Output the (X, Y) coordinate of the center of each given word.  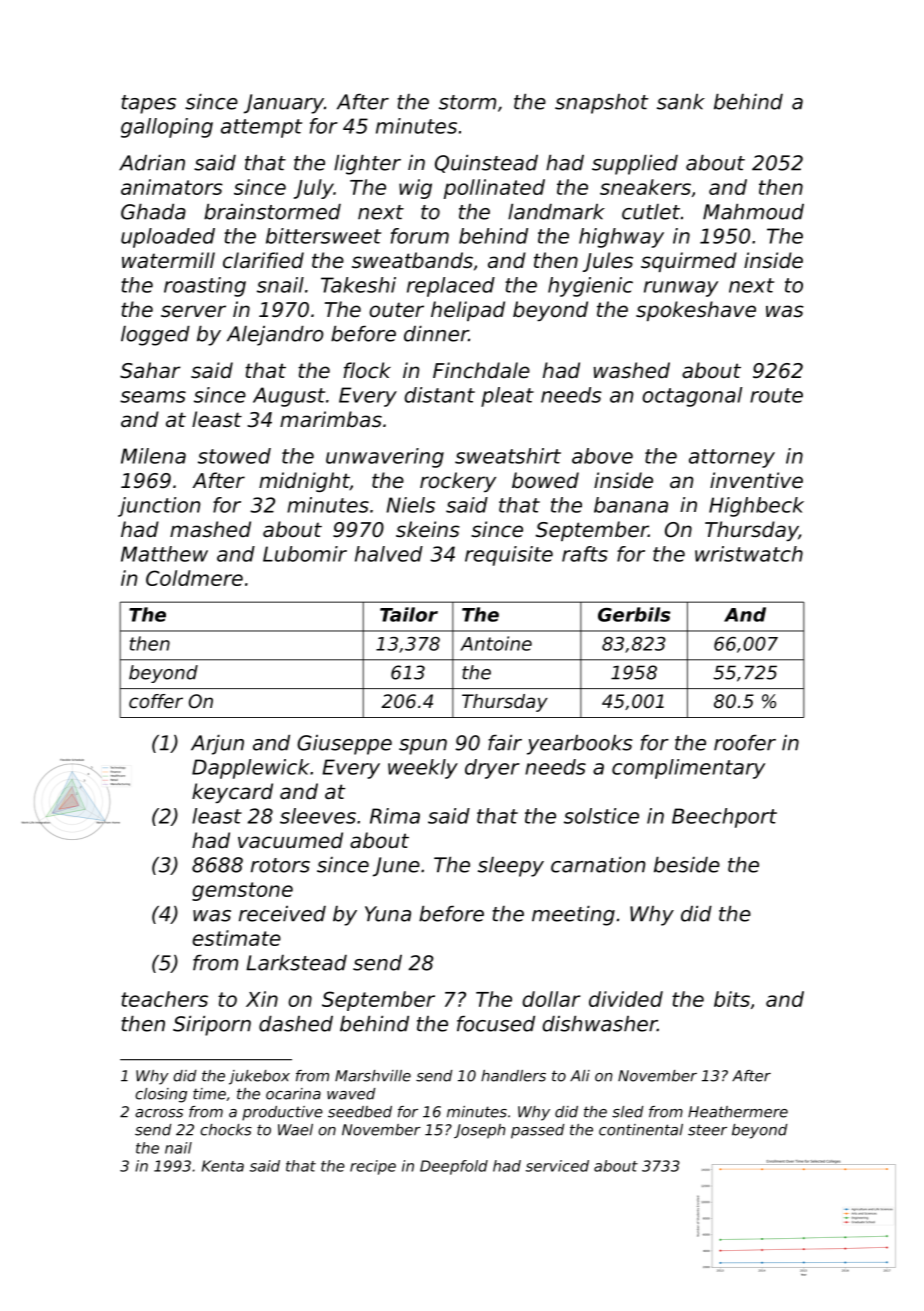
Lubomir (305, 554)
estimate (236, 938)
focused (496, 1024)
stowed (234, 456)
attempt (261, 128)
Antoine (496, 643)
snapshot (601, 104)
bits (732, 999)
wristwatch (749, 554)
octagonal (692, 397)
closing (161, 1095)
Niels (410, 505)
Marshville (373, 1076)
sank (681, 102)
